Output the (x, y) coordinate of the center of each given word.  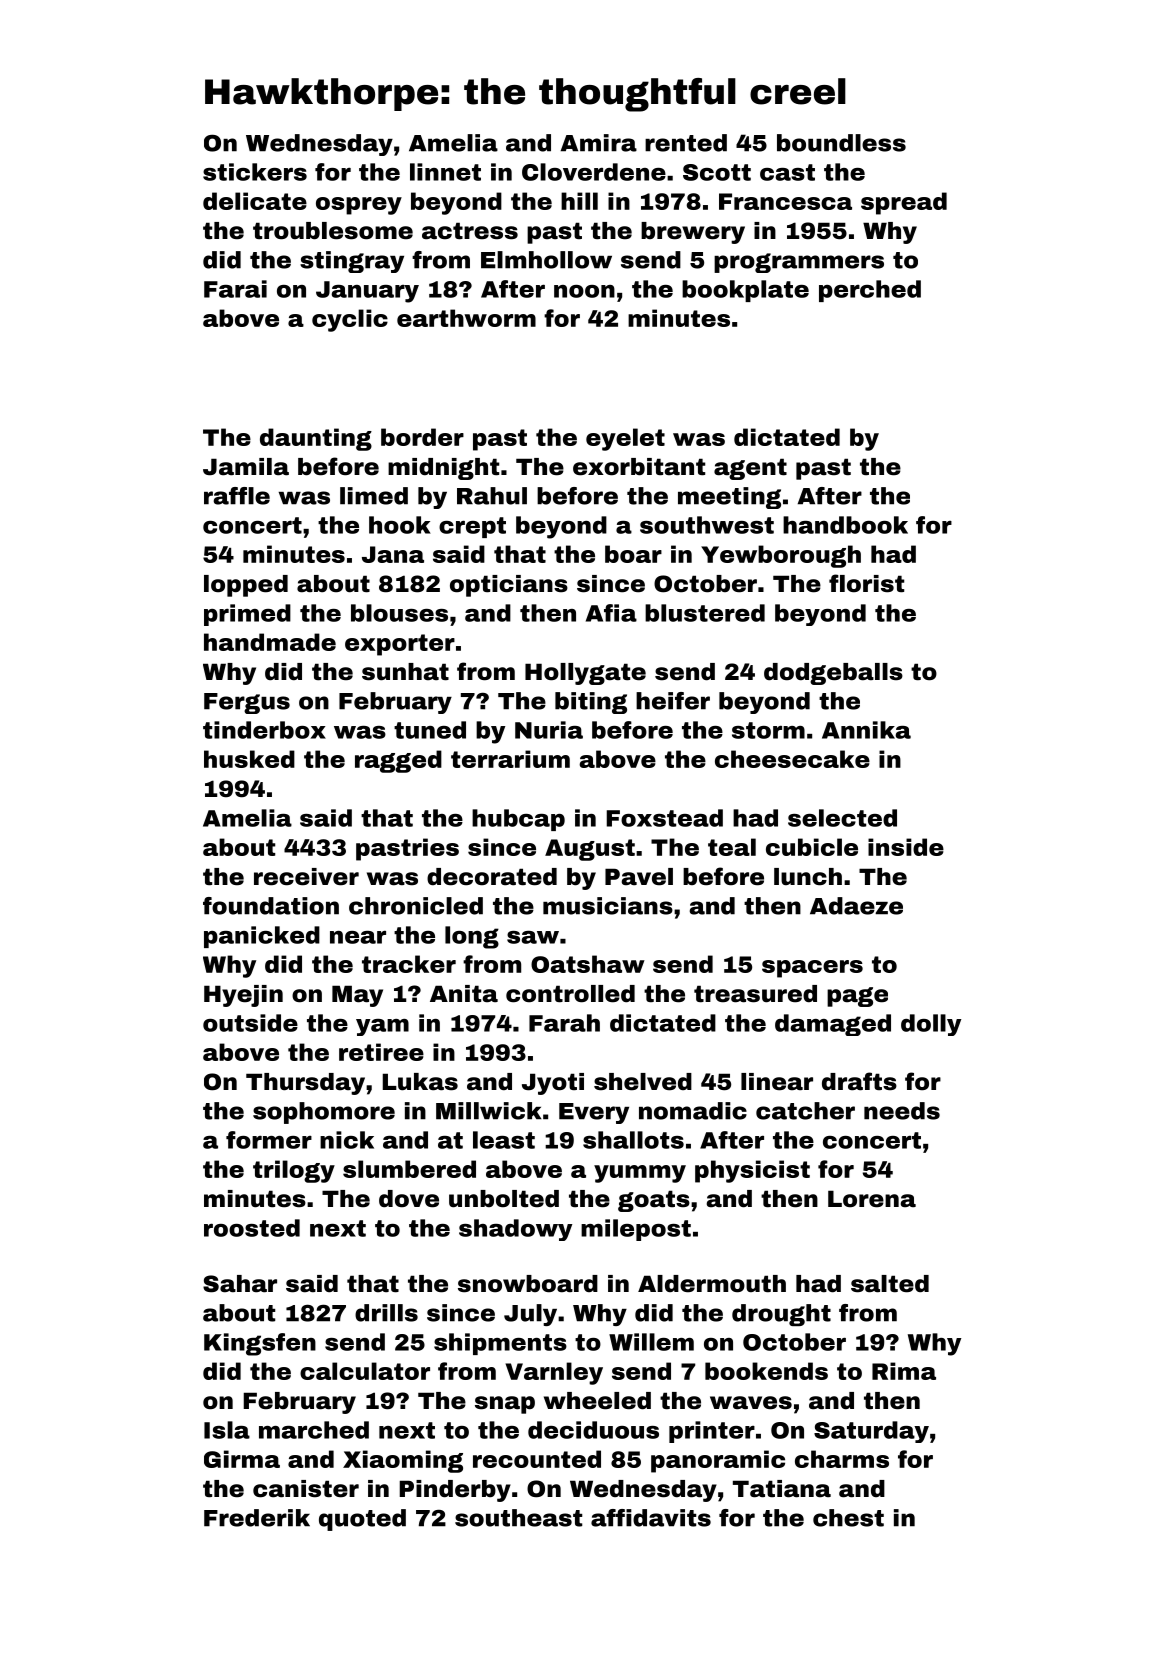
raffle (237, 496)
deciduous (593, 1430)
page (857, 997)
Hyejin (243, 996)
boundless (841, 143)
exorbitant (639, 467)
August (590, 850)
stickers (255, 172)
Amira (599, 143)
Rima (904, 1371)
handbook (845, 525)
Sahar (240, 1284)
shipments (500, 1344)
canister (306, 1489)
